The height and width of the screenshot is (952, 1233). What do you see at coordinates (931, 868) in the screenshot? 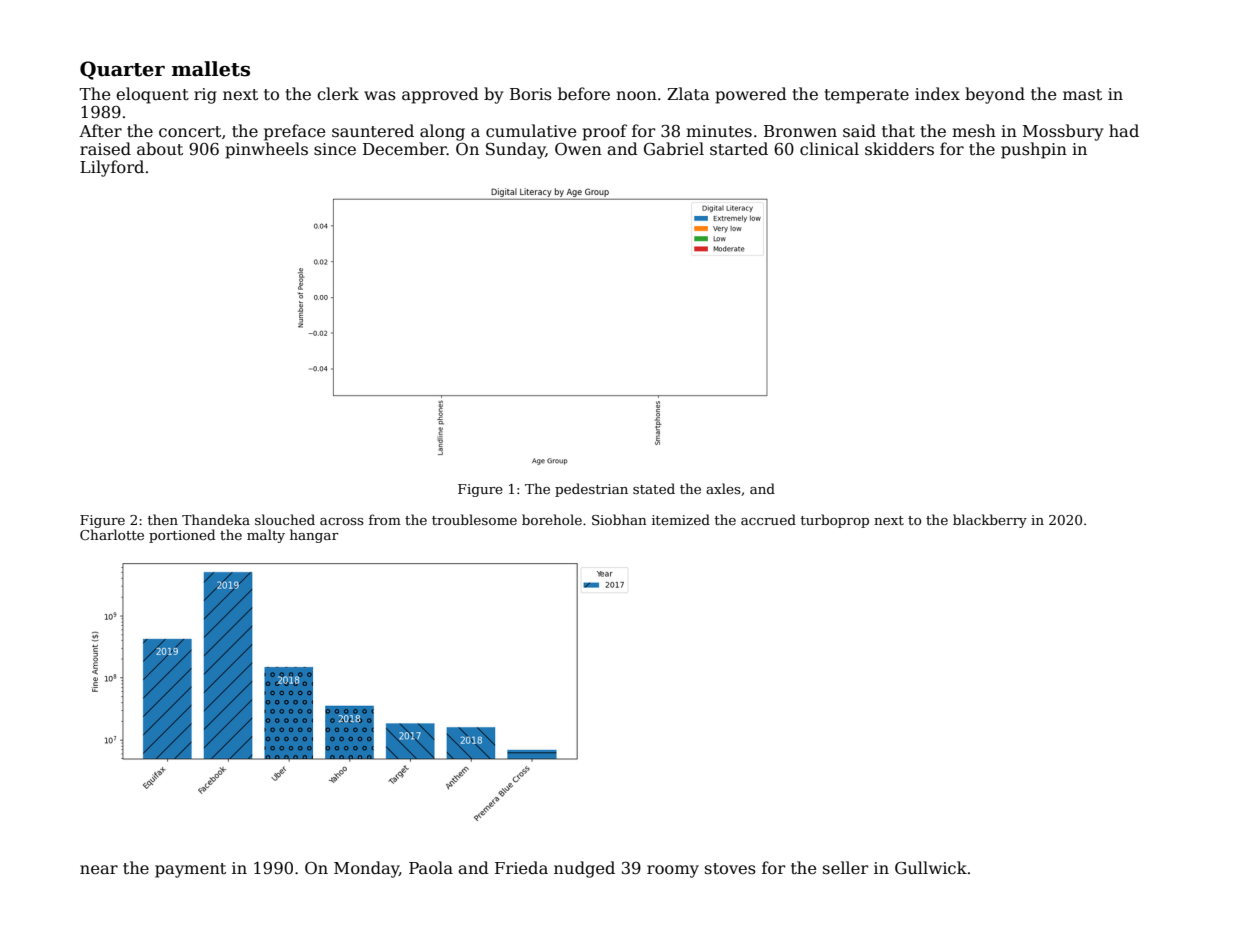
I see `Gullwick` at bounding box center [931, 868].
